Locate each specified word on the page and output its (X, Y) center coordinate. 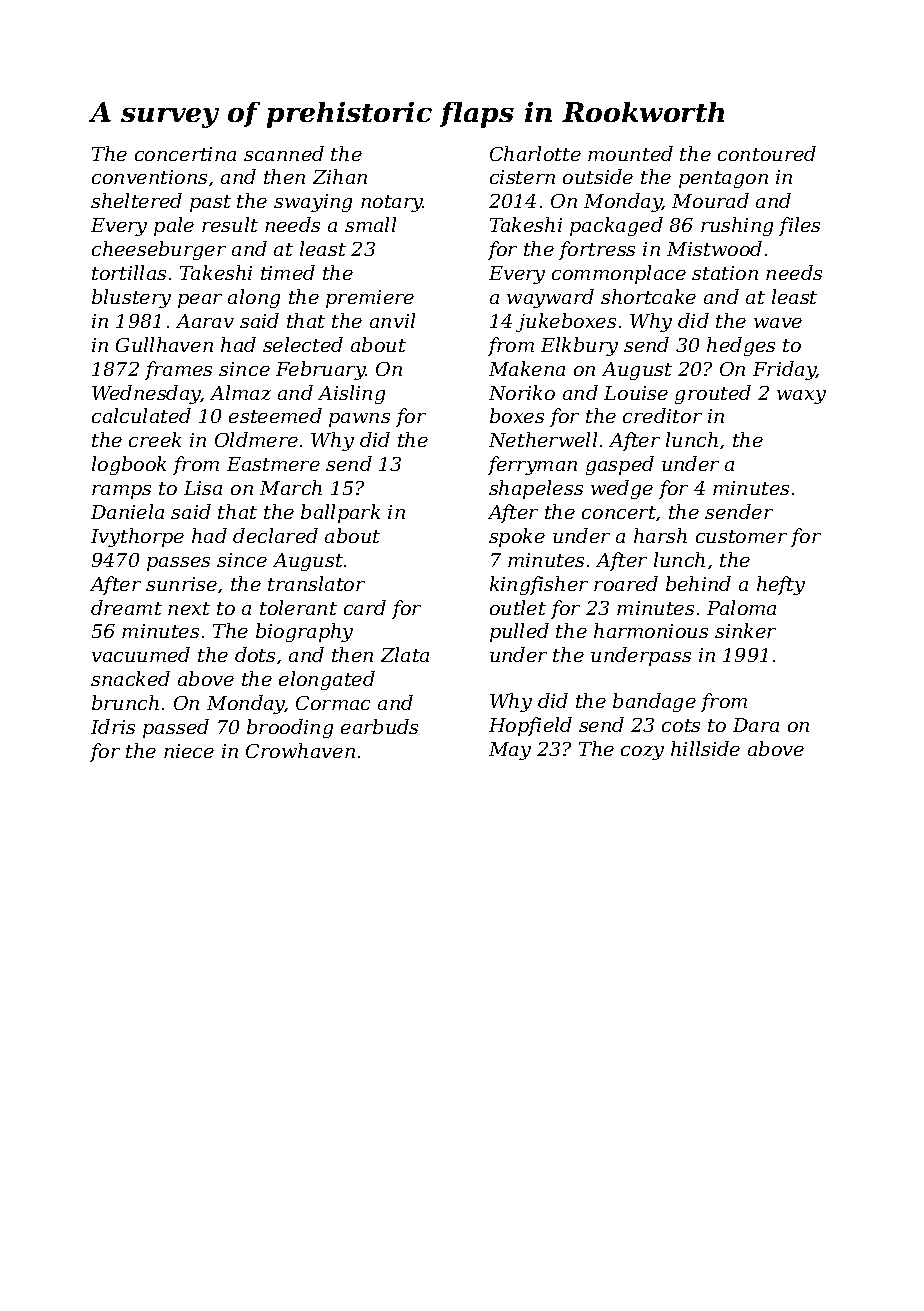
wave (778, 323)
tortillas (129, 272)
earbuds (379, 726)
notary (392, 203)
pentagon (723, 179)
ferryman (532, 465)
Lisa (203, 488)
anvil (392, 320)
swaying (313, 203)
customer (741, 536)
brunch (125, 702)
